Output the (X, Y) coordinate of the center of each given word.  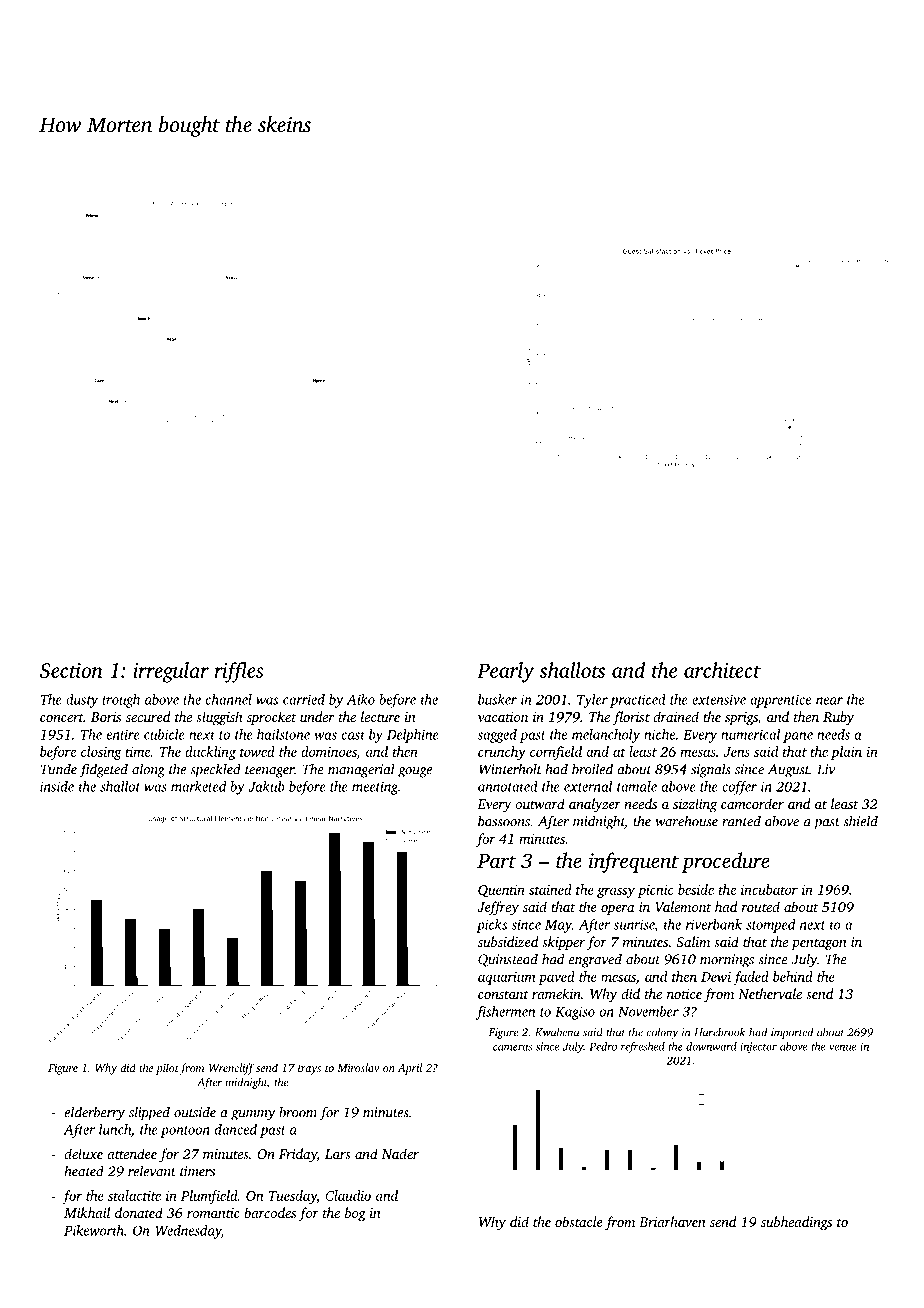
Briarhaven (672, 1221)
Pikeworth (94, 1230)
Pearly (505, 672)
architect (722, 670)
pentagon (819, 944)
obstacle (579, 1221)
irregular (171, 672)
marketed (198, 786)
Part (496, 861)
